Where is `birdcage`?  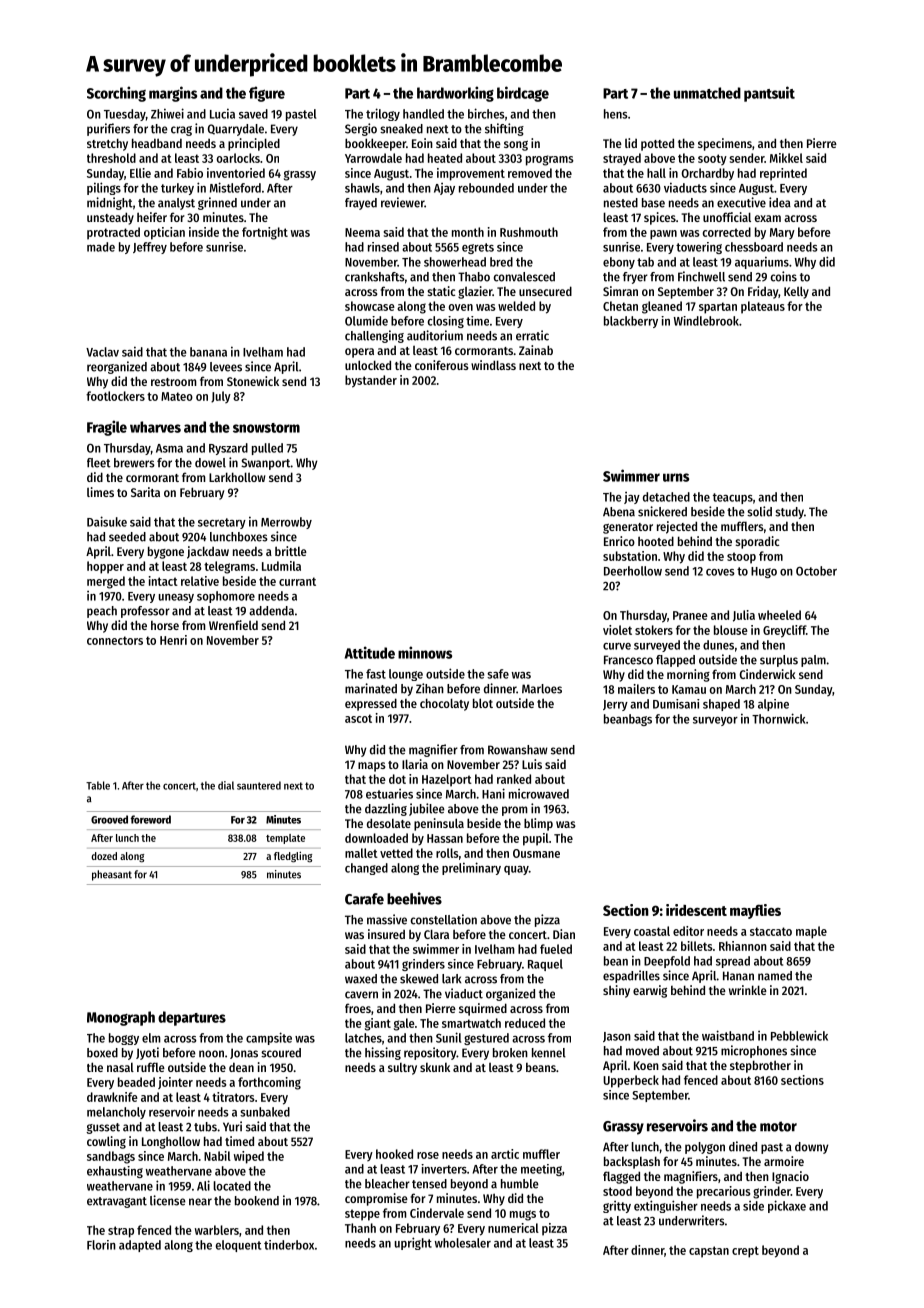 birdcage is located at coordinates (523, 94).
